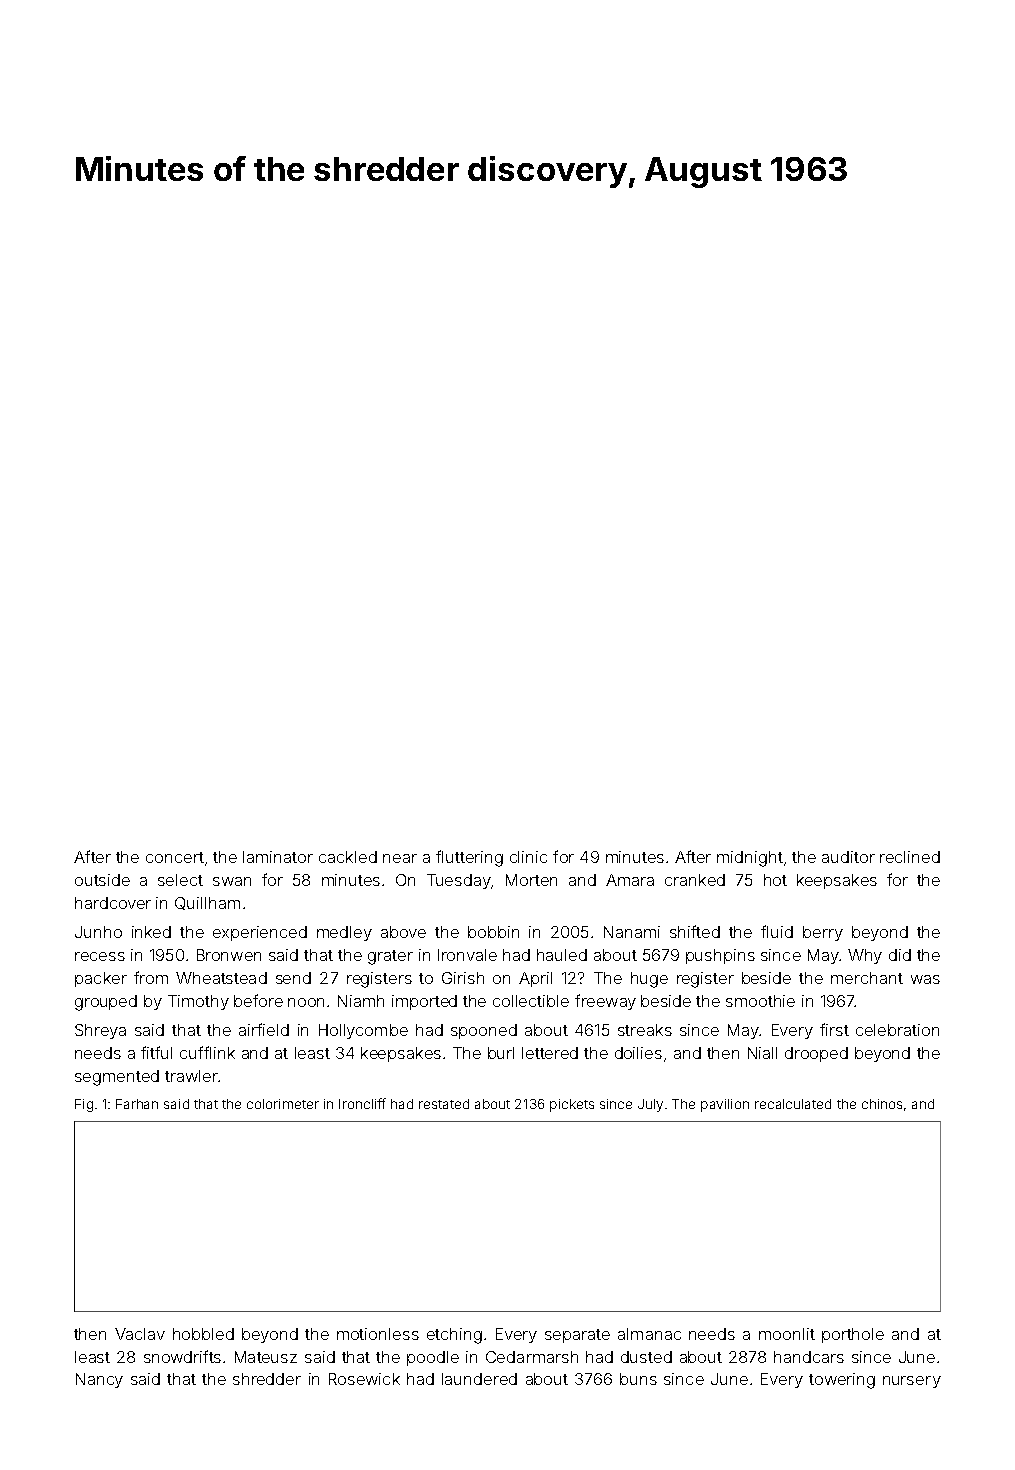 This screenshot has width=1015, height=1470. Describe the element at coordinates (793, 1104) in the screenshot. I see `recalculated` at that location.
